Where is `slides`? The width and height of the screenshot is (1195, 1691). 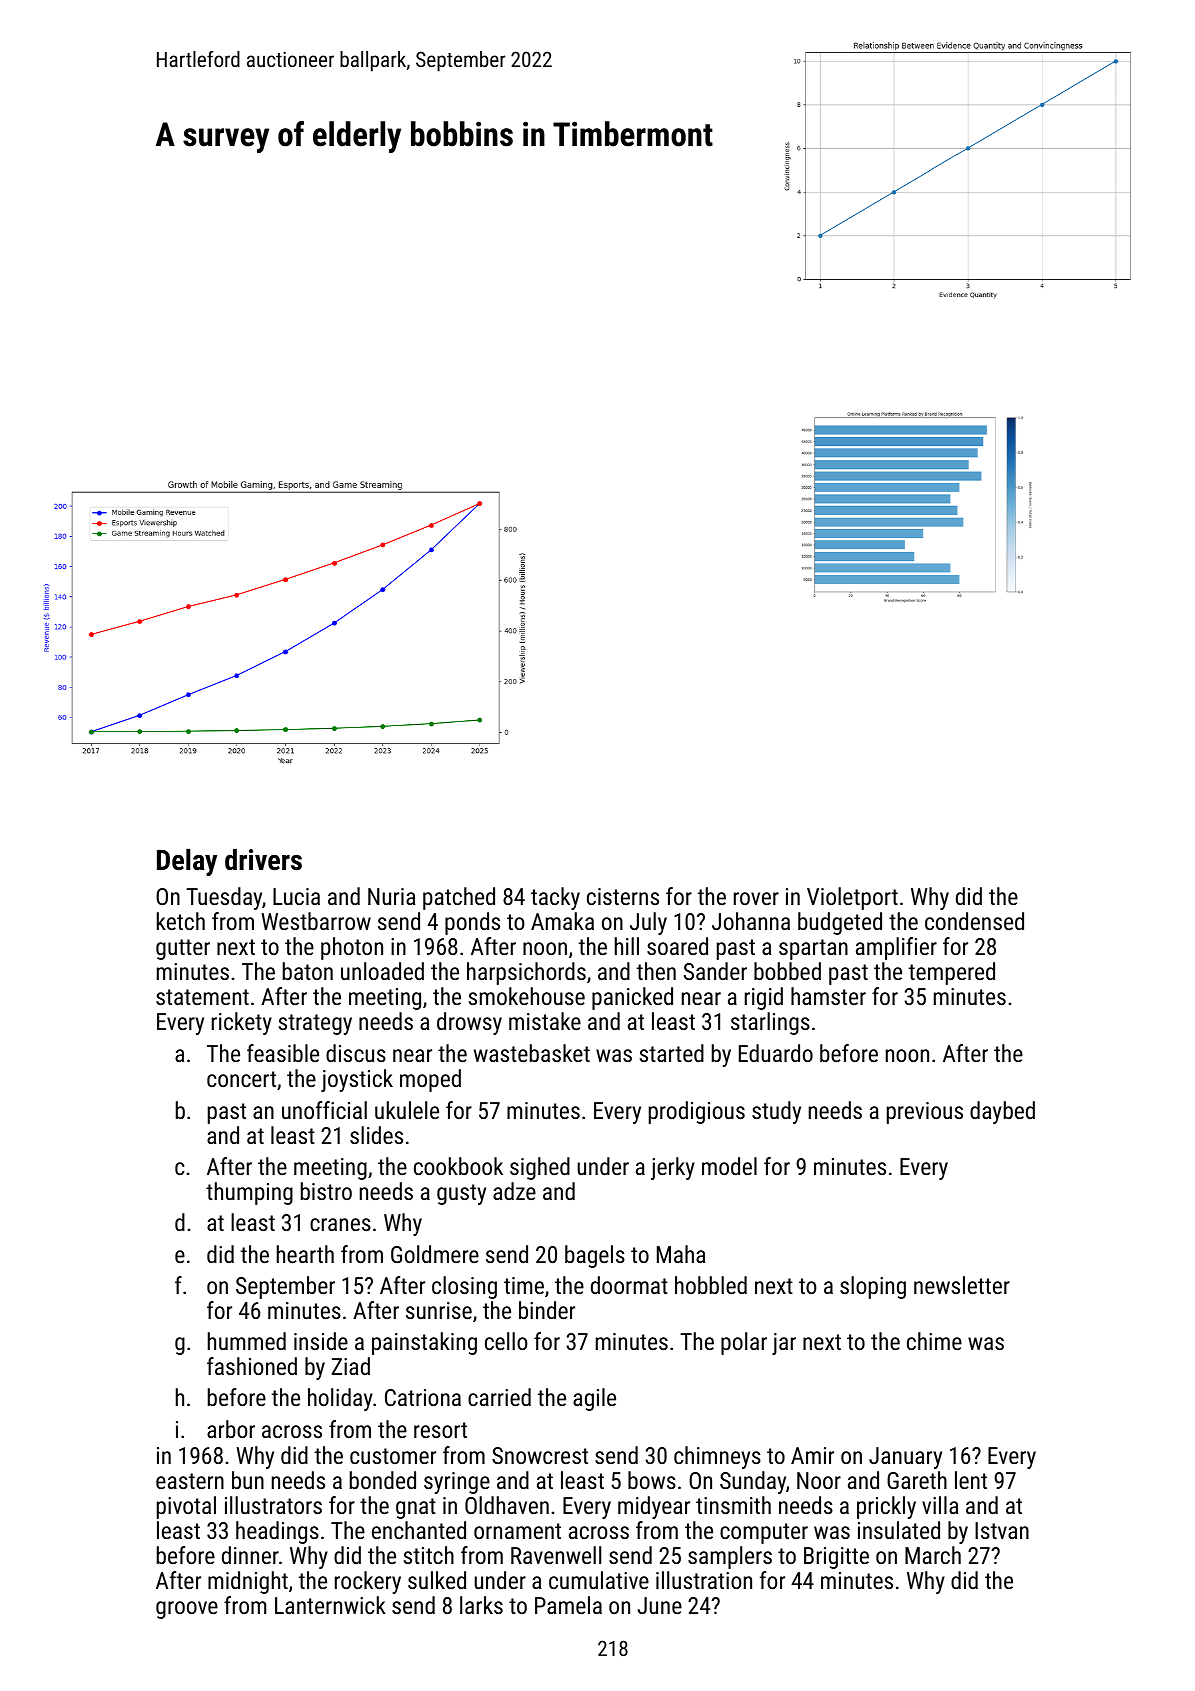
slides is located at coordinates (376, 1135).
